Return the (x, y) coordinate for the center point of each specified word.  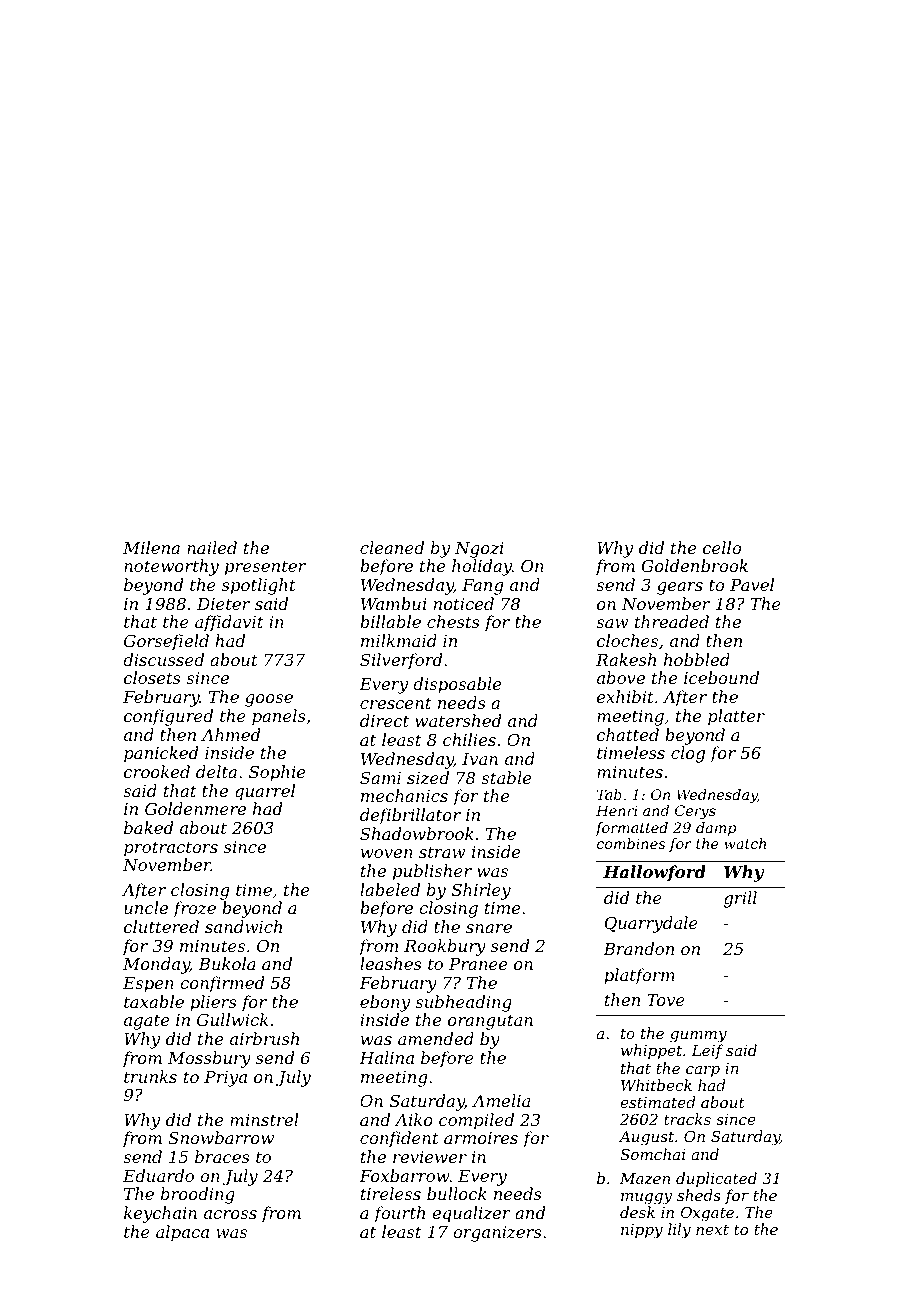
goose (269, 700)
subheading (463, 1003)
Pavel (752, 584)
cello (722, 547)
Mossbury (209, 1059)
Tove (666, 1000)
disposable (457, 685)
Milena (151, 547)
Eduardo (158, 1175)
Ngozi (479, 550)
